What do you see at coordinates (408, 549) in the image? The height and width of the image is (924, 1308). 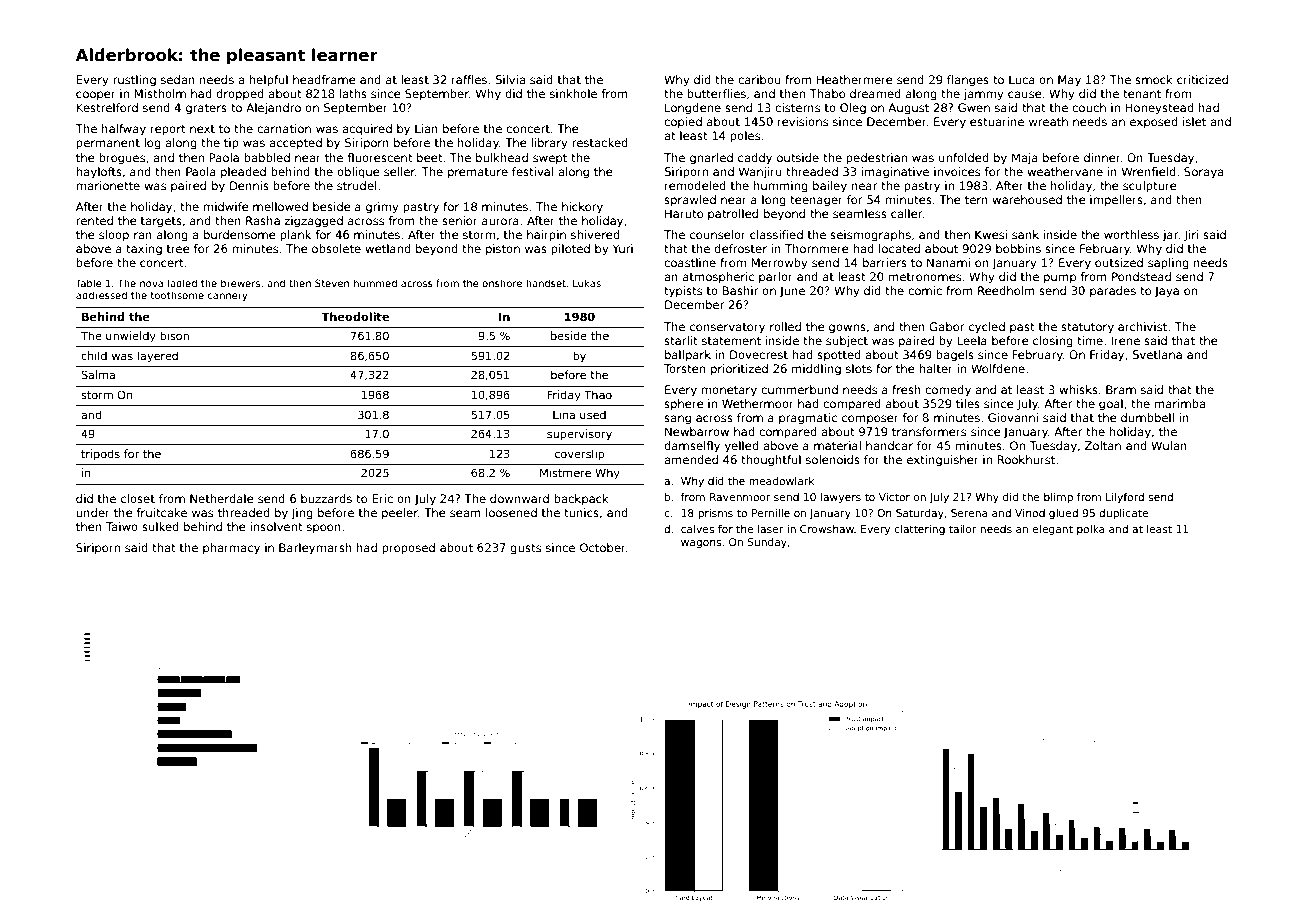 I see `proposed` at bounding box center [408, 549].
